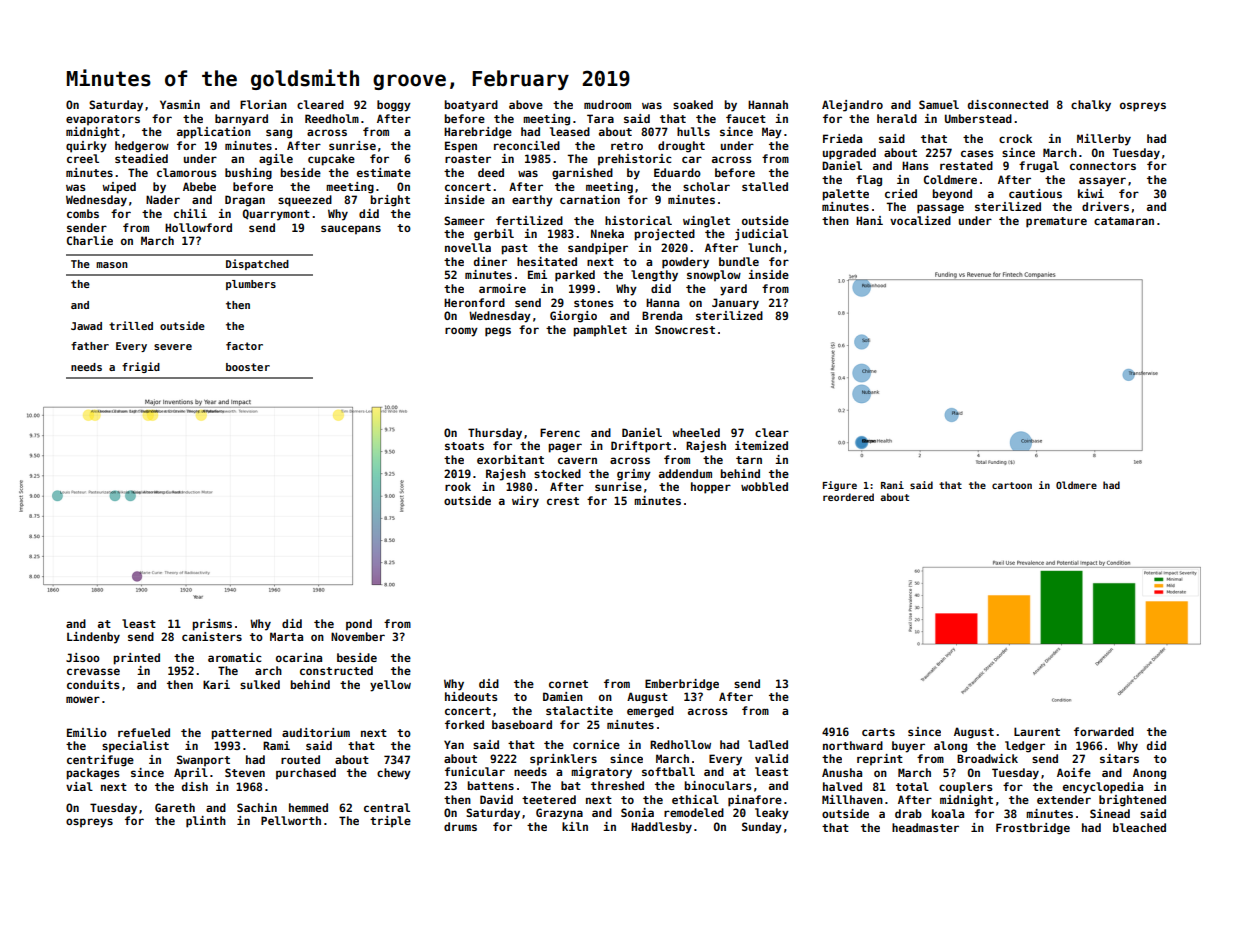 The width and height of the screenshot is (1233, 952). What do you see at coordinates (251, 285) in the screenshot?
I see `plumbers` at bounding box center [251, 285].
